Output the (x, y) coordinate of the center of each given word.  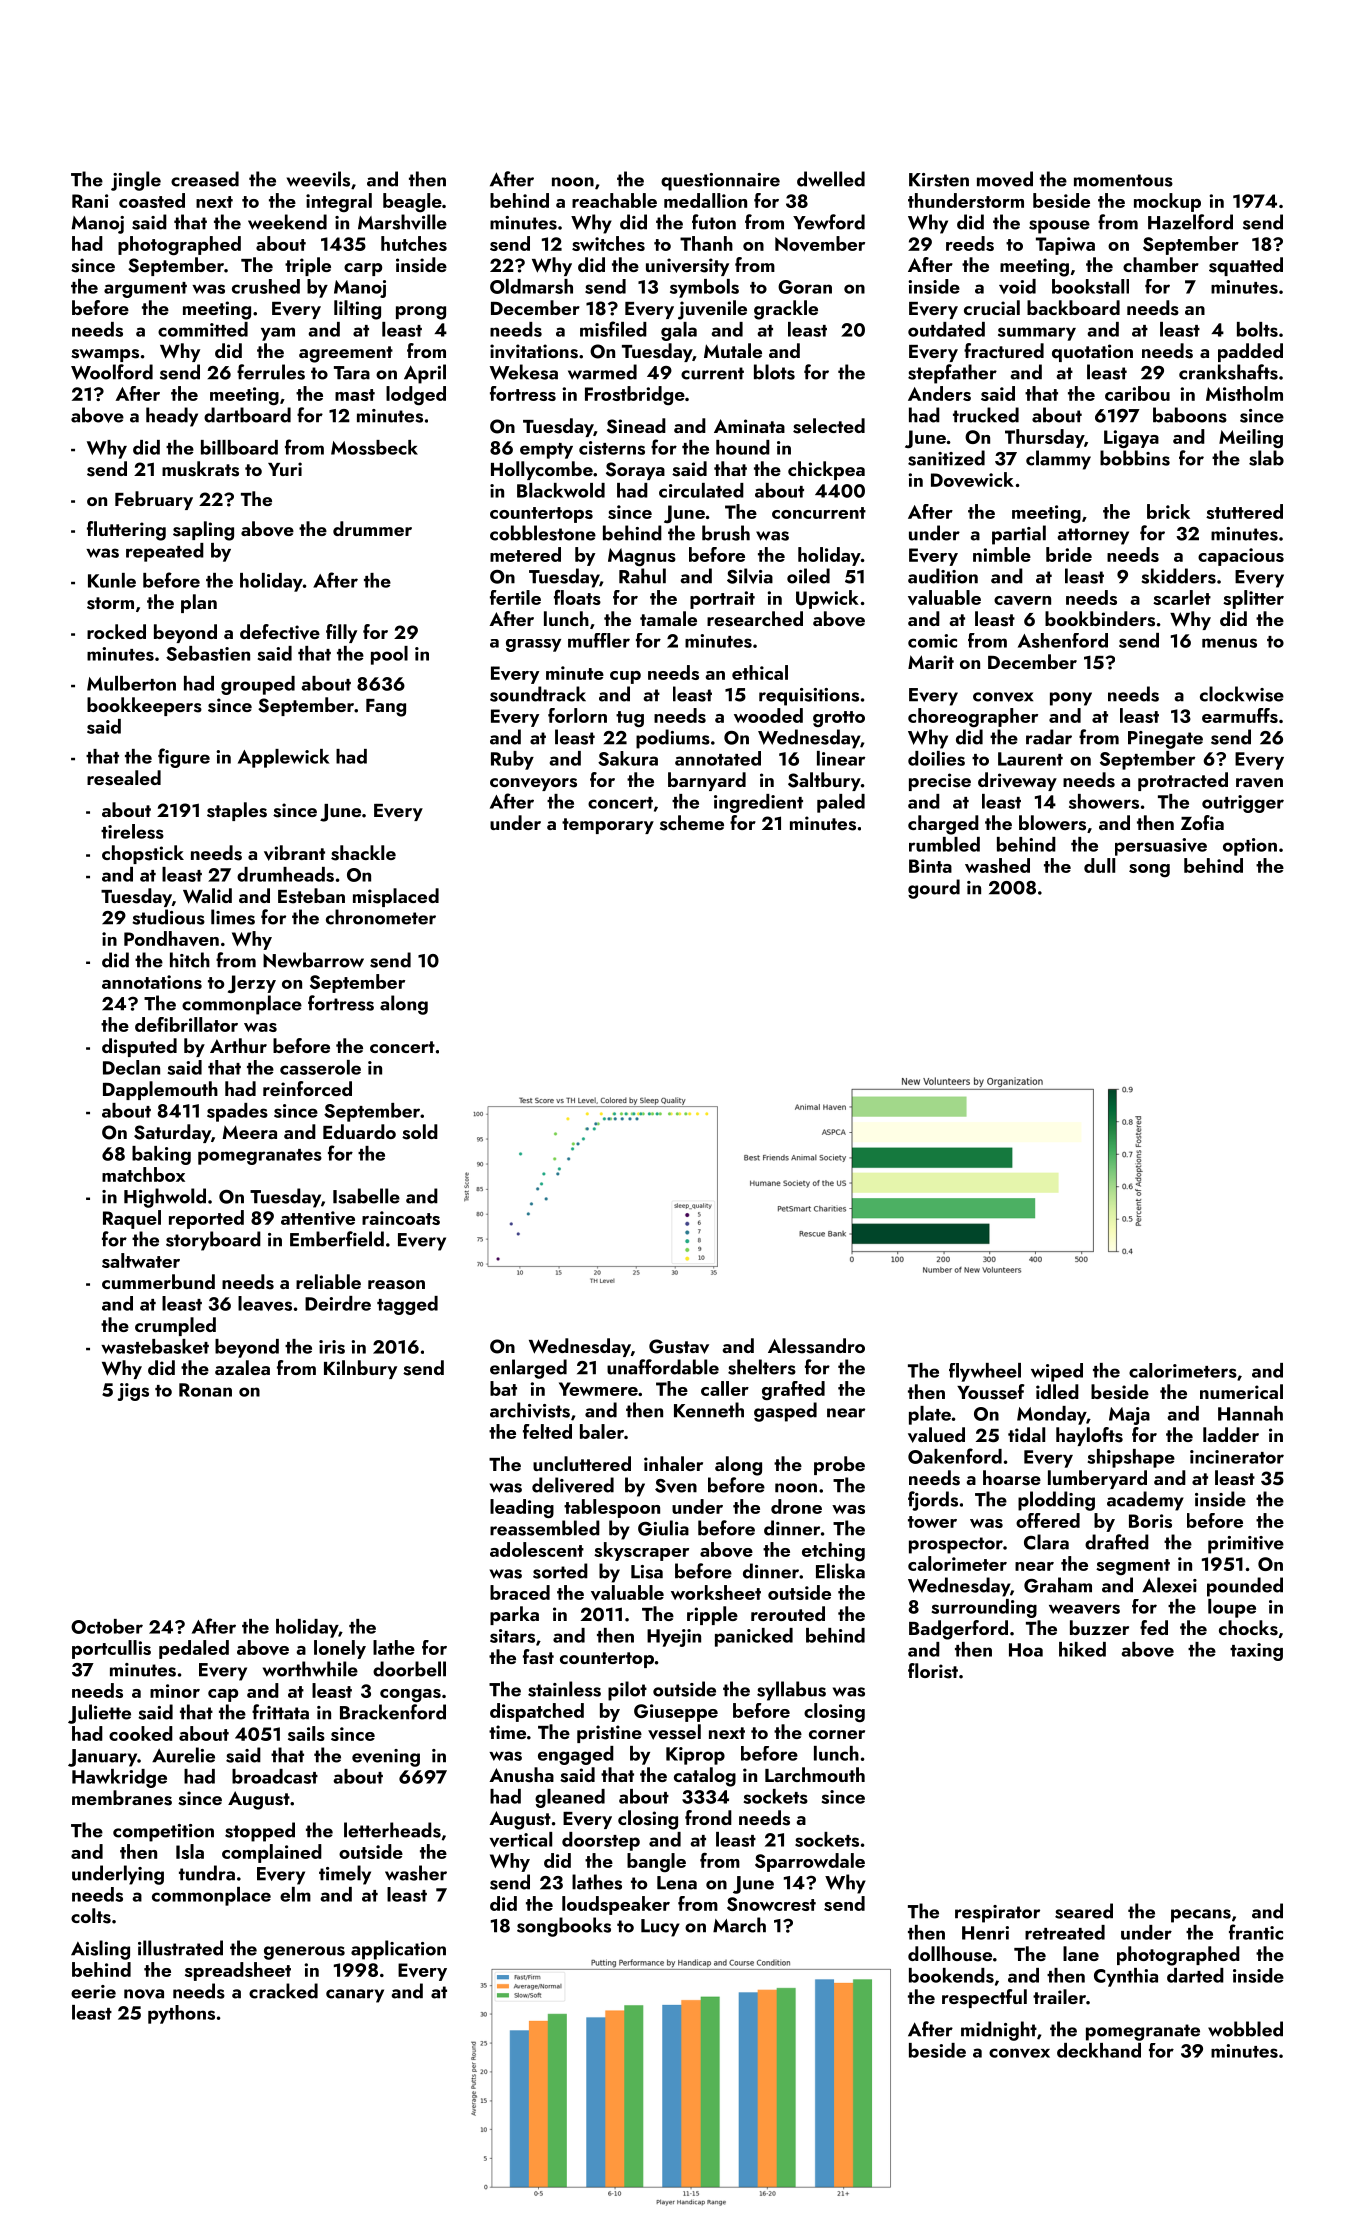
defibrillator (186, 1024)
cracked (283, 1991)
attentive (318, 1218)
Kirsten (939, 180)
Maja (1129, 1416)
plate (930, 1415)
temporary (608, 826)
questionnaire (720, 182)
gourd (934, 889)
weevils (318, 179)
